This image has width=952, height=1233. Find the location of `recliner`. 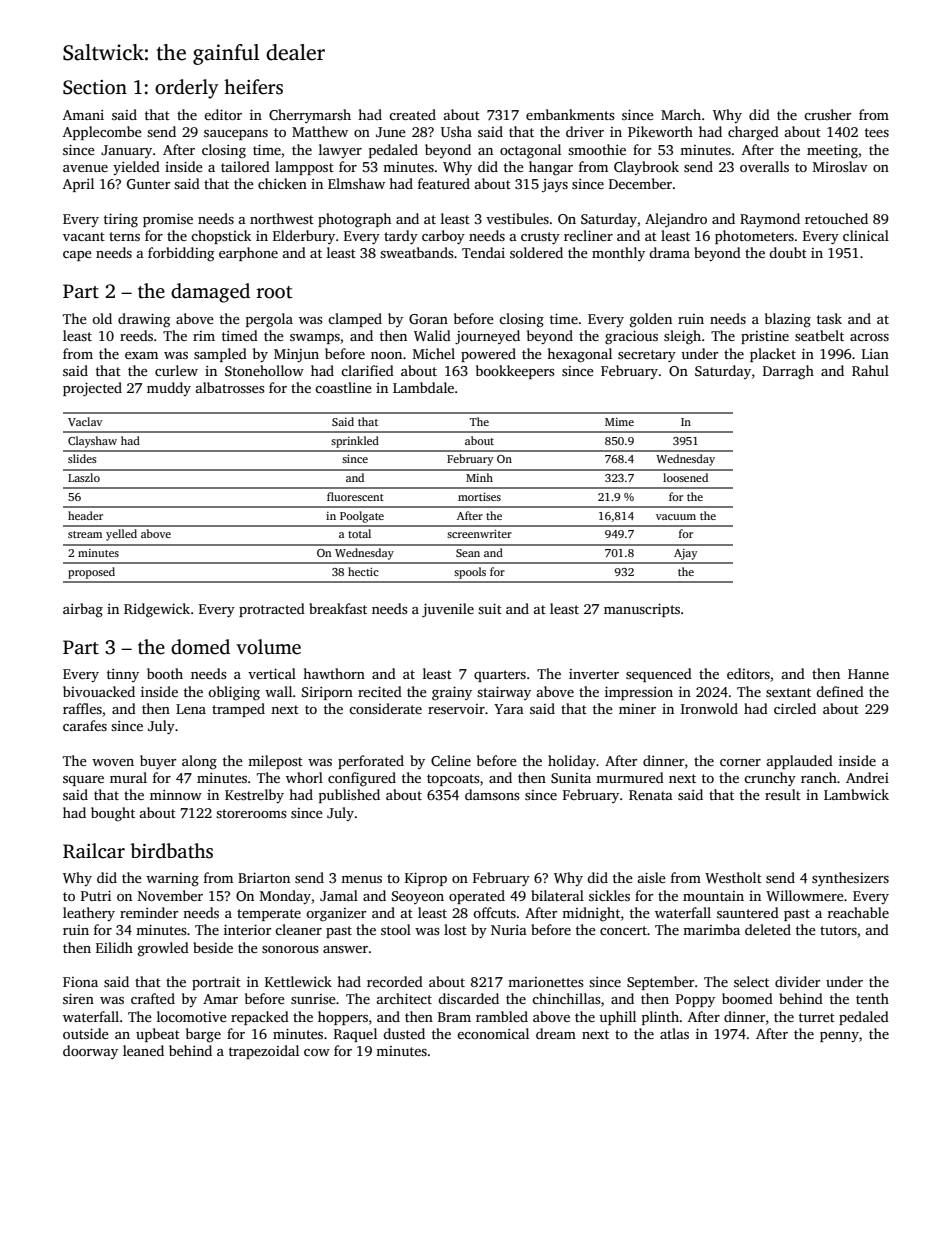

recliner is located at coordinates (588, 235).
